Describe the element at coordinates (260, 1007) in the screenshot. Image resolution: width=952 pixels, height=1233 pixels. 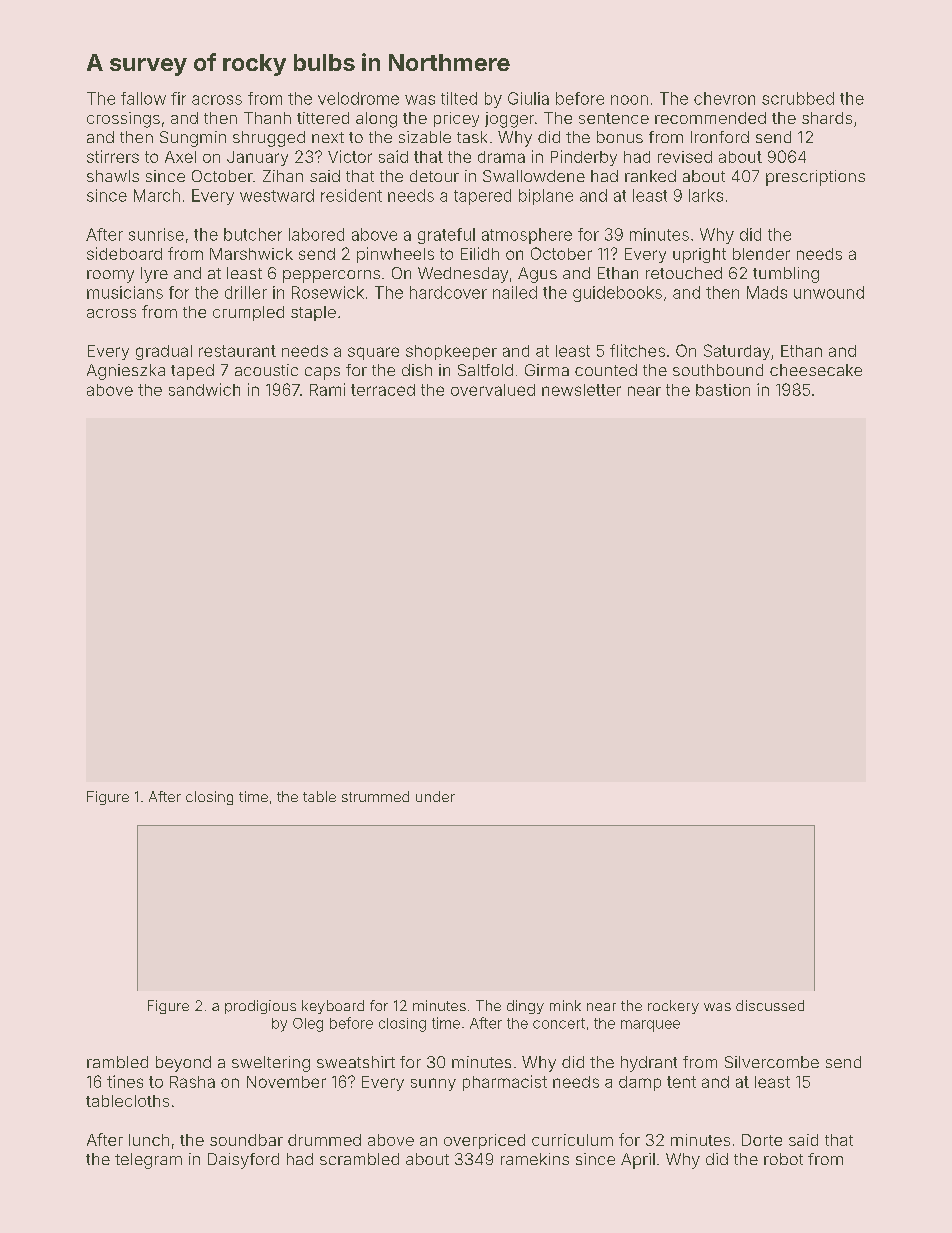
I see `prodigious` at that location.
